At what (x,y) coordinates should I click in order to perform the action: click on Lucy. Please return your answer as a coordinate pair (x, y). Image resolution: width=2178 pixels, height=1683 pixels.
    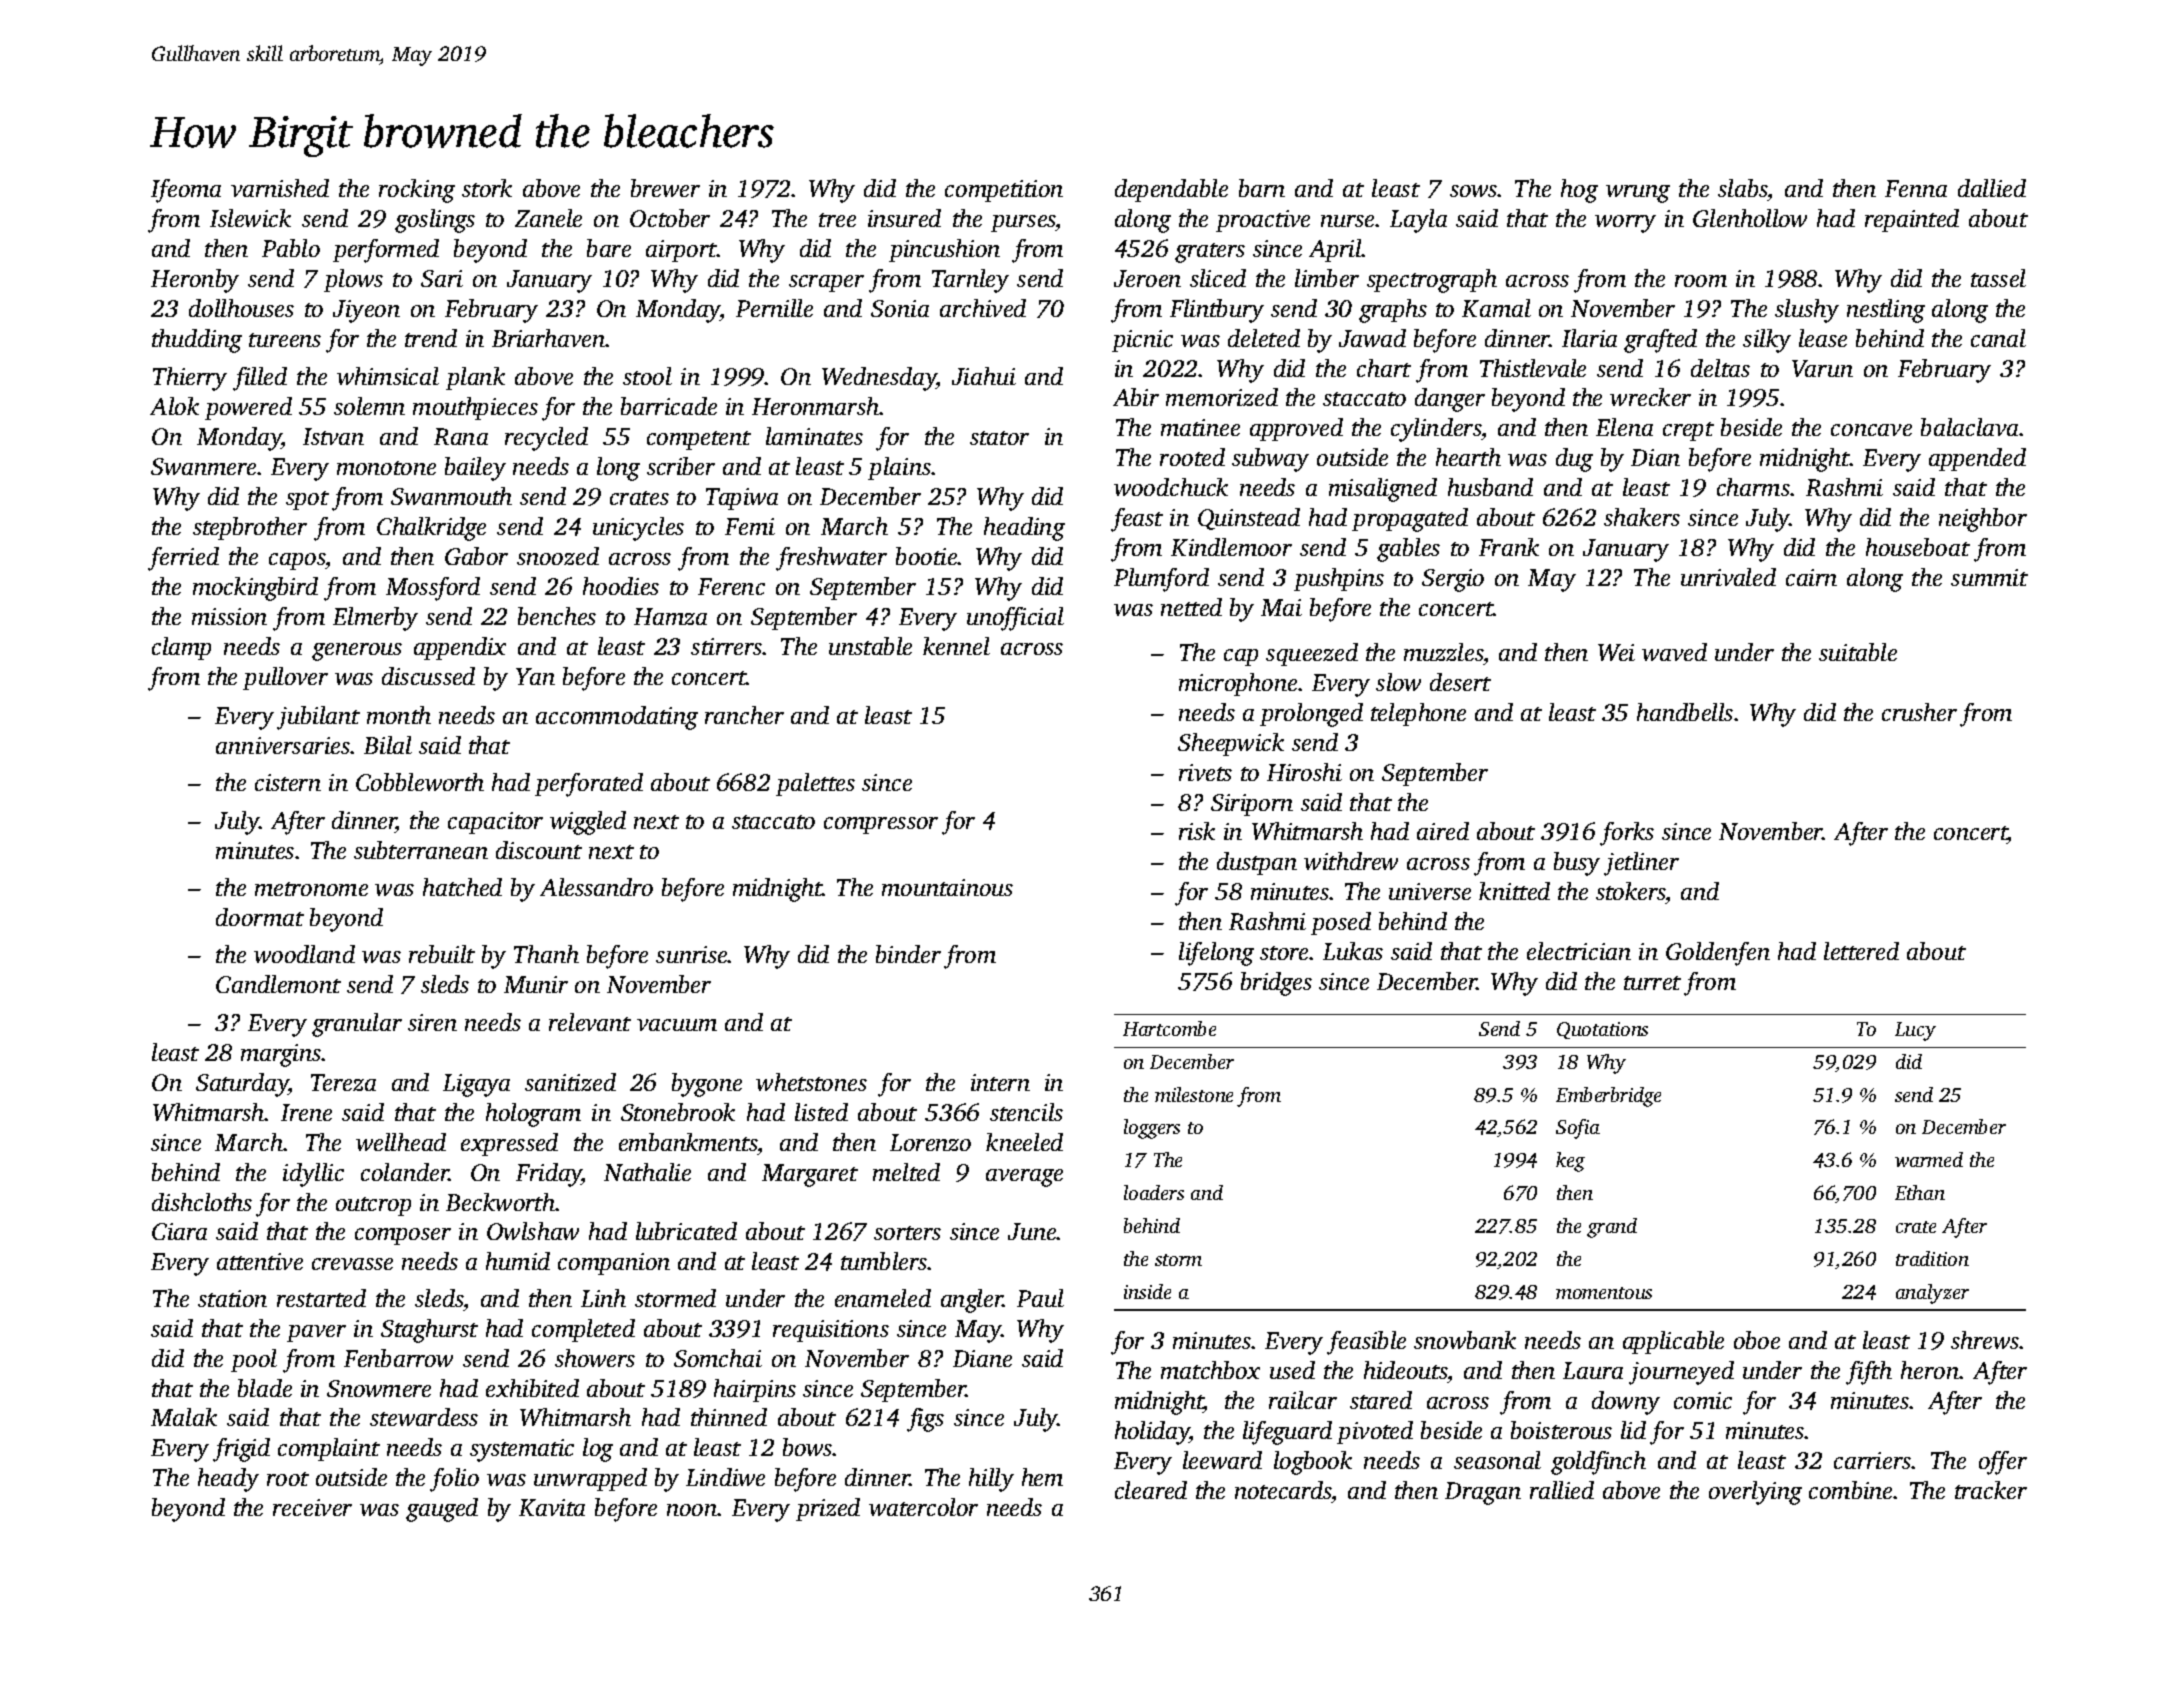
    Looking at the image, I should click on (1915, 1031).
